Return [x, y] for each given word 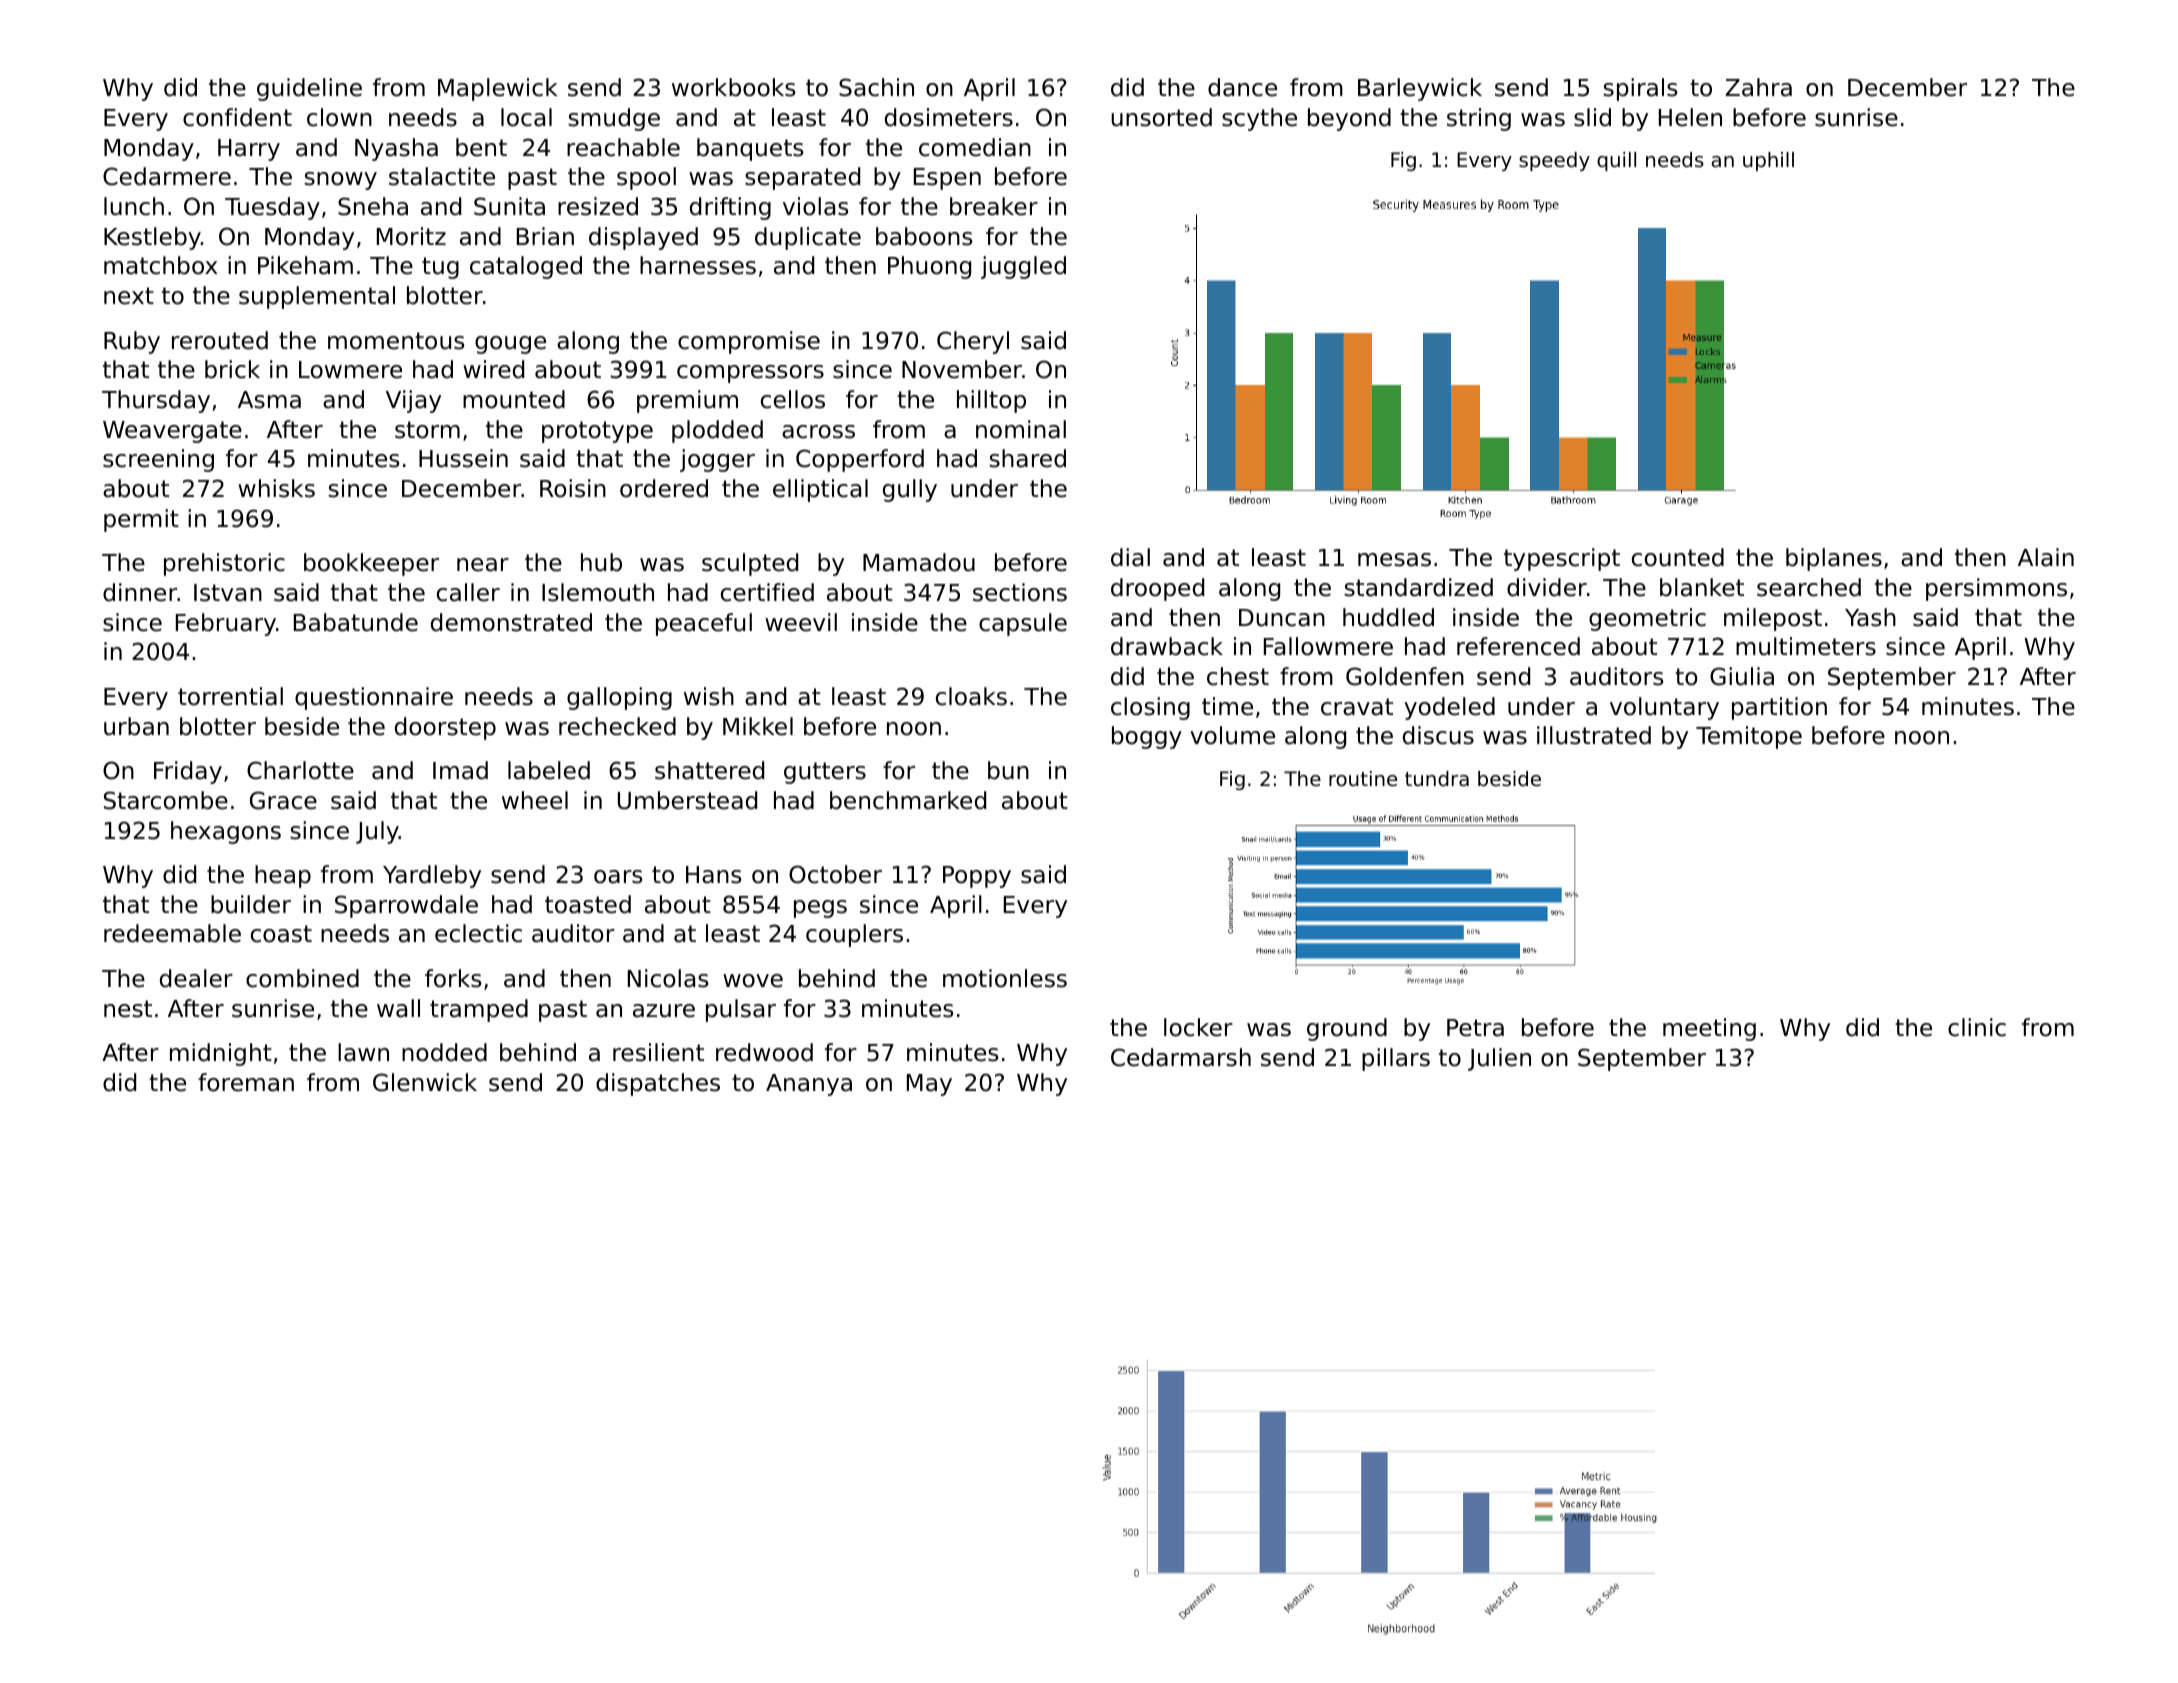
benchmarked [908, 800]
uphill [1768, 161]
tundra [1437, 779]
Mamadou [919, 562]
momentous [396, 341]
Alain [2046, 557]
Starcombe [166, 800]
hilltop [991, 401]
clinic [1977, 1027]
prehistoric [224, 564]
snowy [341, 181]
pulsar [741, 1010]
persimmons [1996, 589]
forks [453, 978]
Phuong [929, 267]
